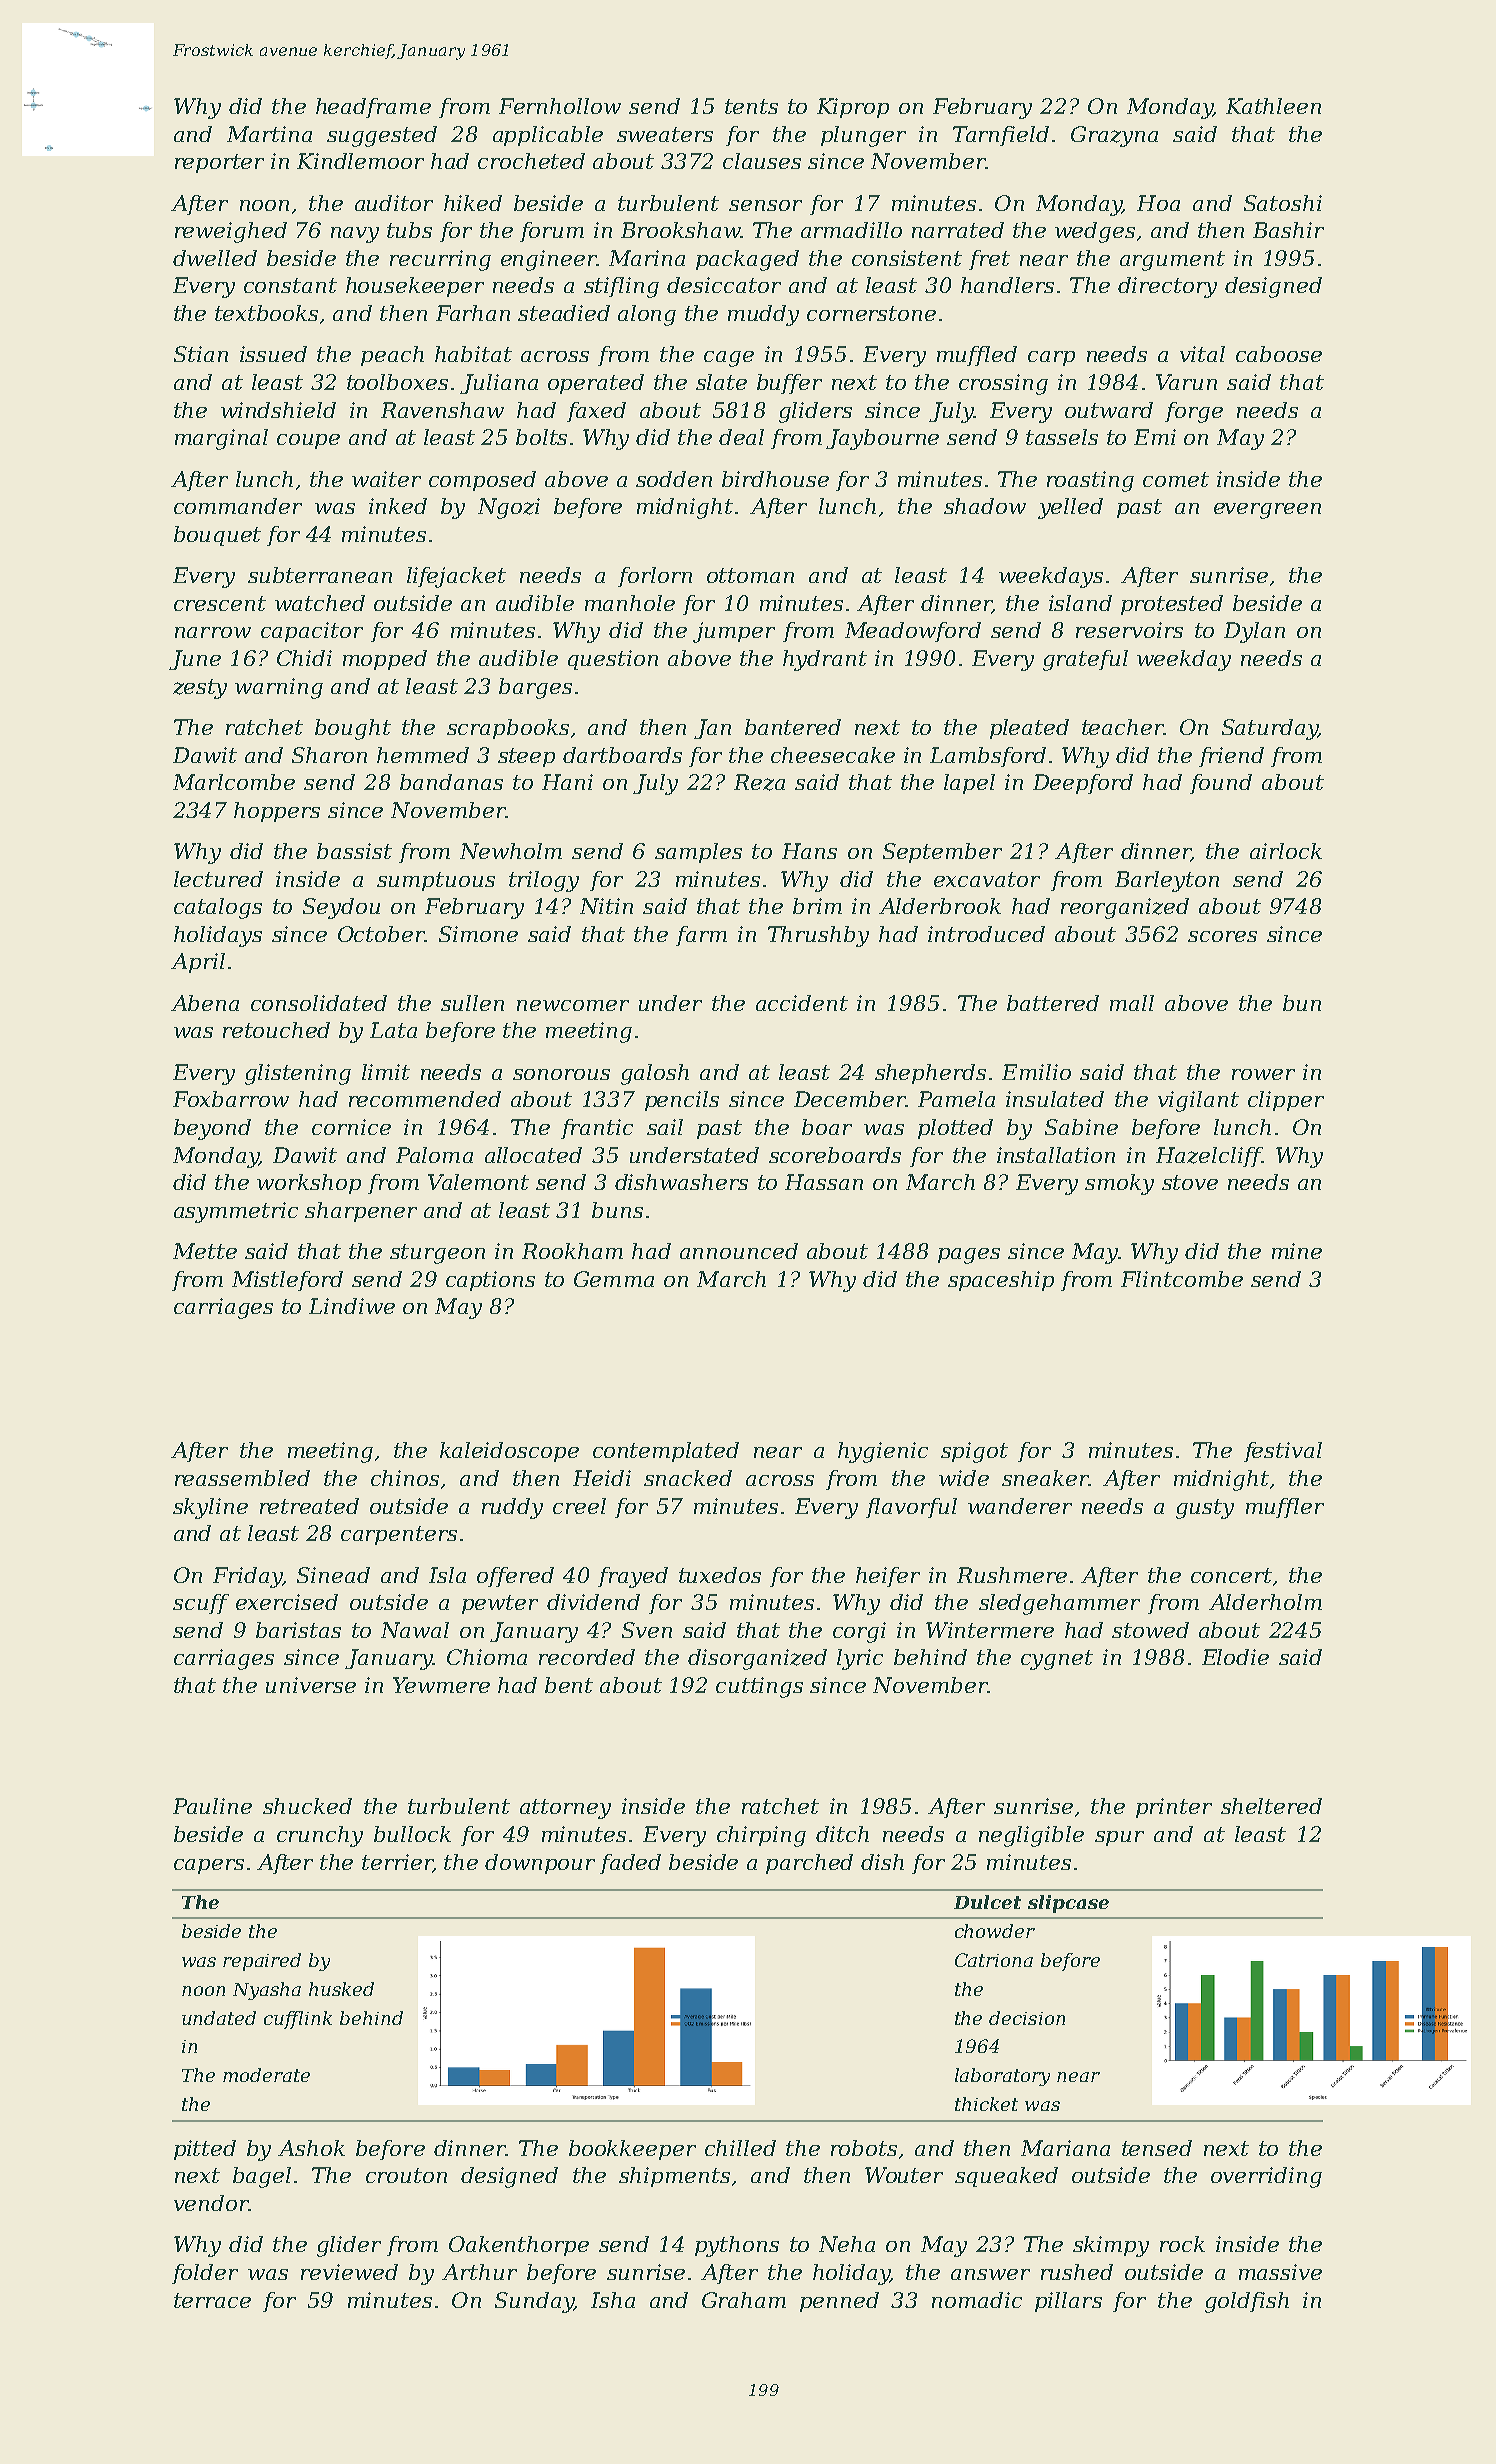 The image size is (1496, 2464). I want to click on question, so click(613, 660).
